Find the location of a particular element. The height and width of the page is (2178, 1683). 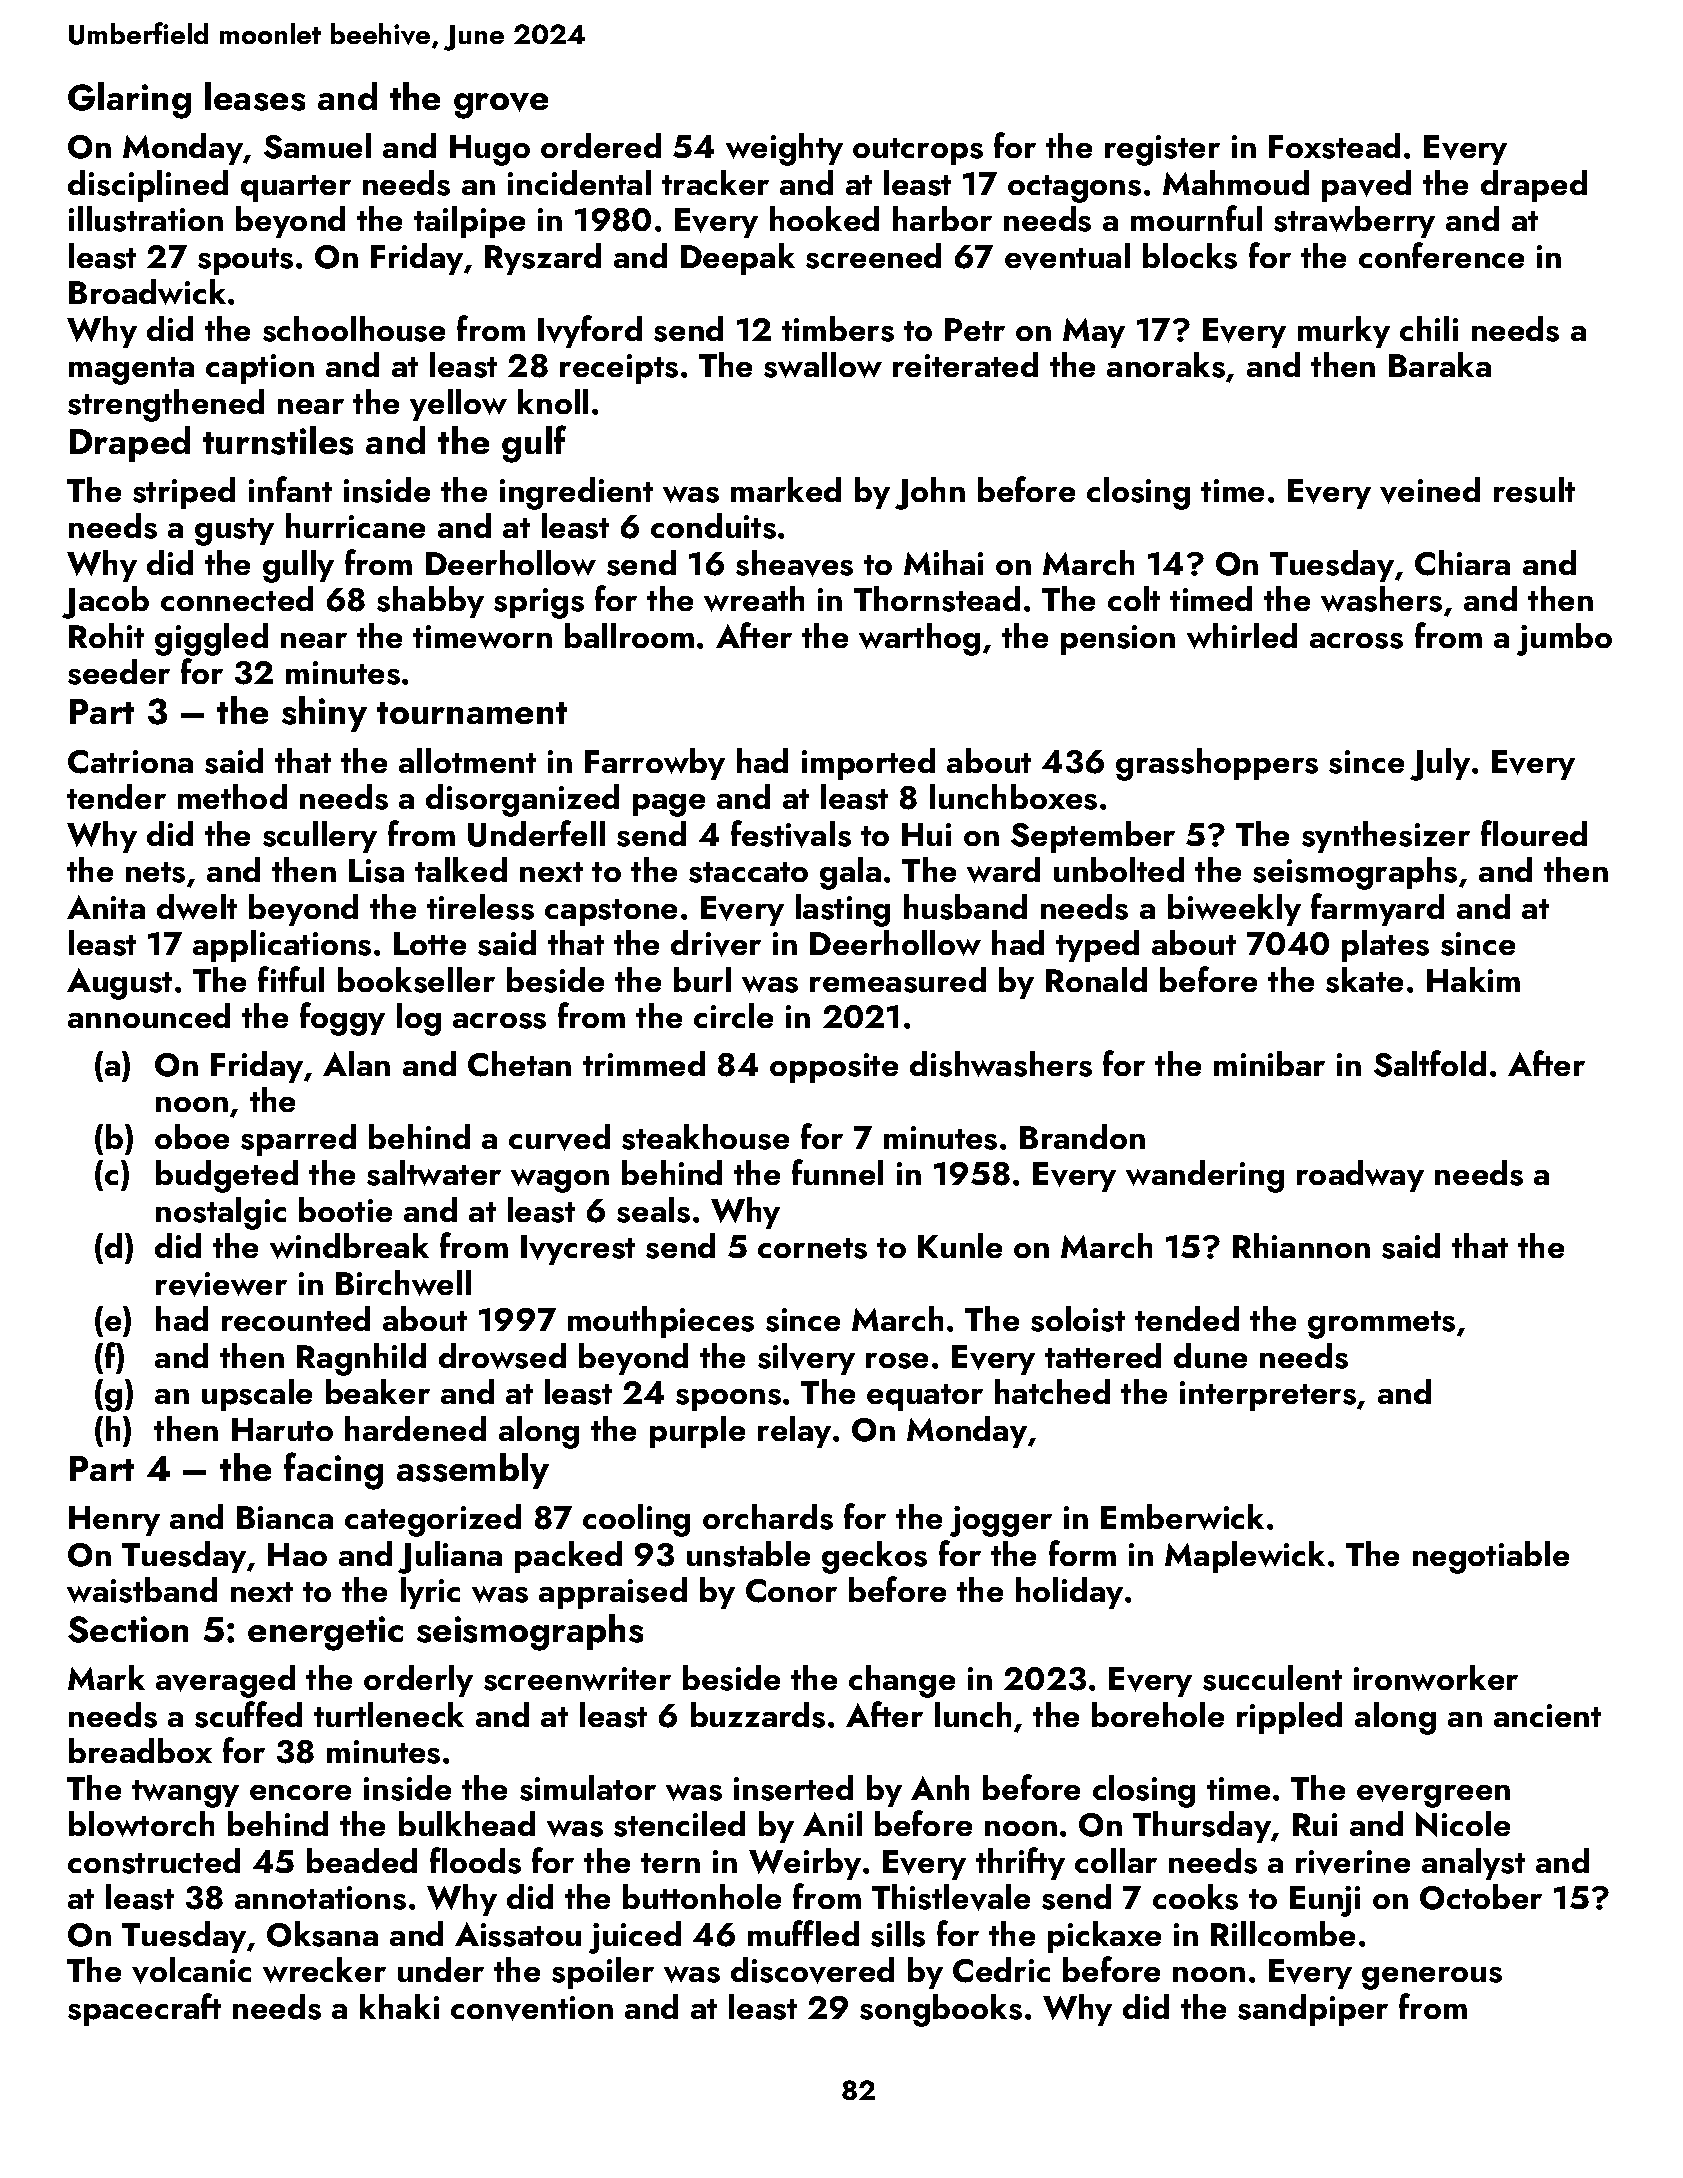

circle is located at coordinates (733, 1015).
